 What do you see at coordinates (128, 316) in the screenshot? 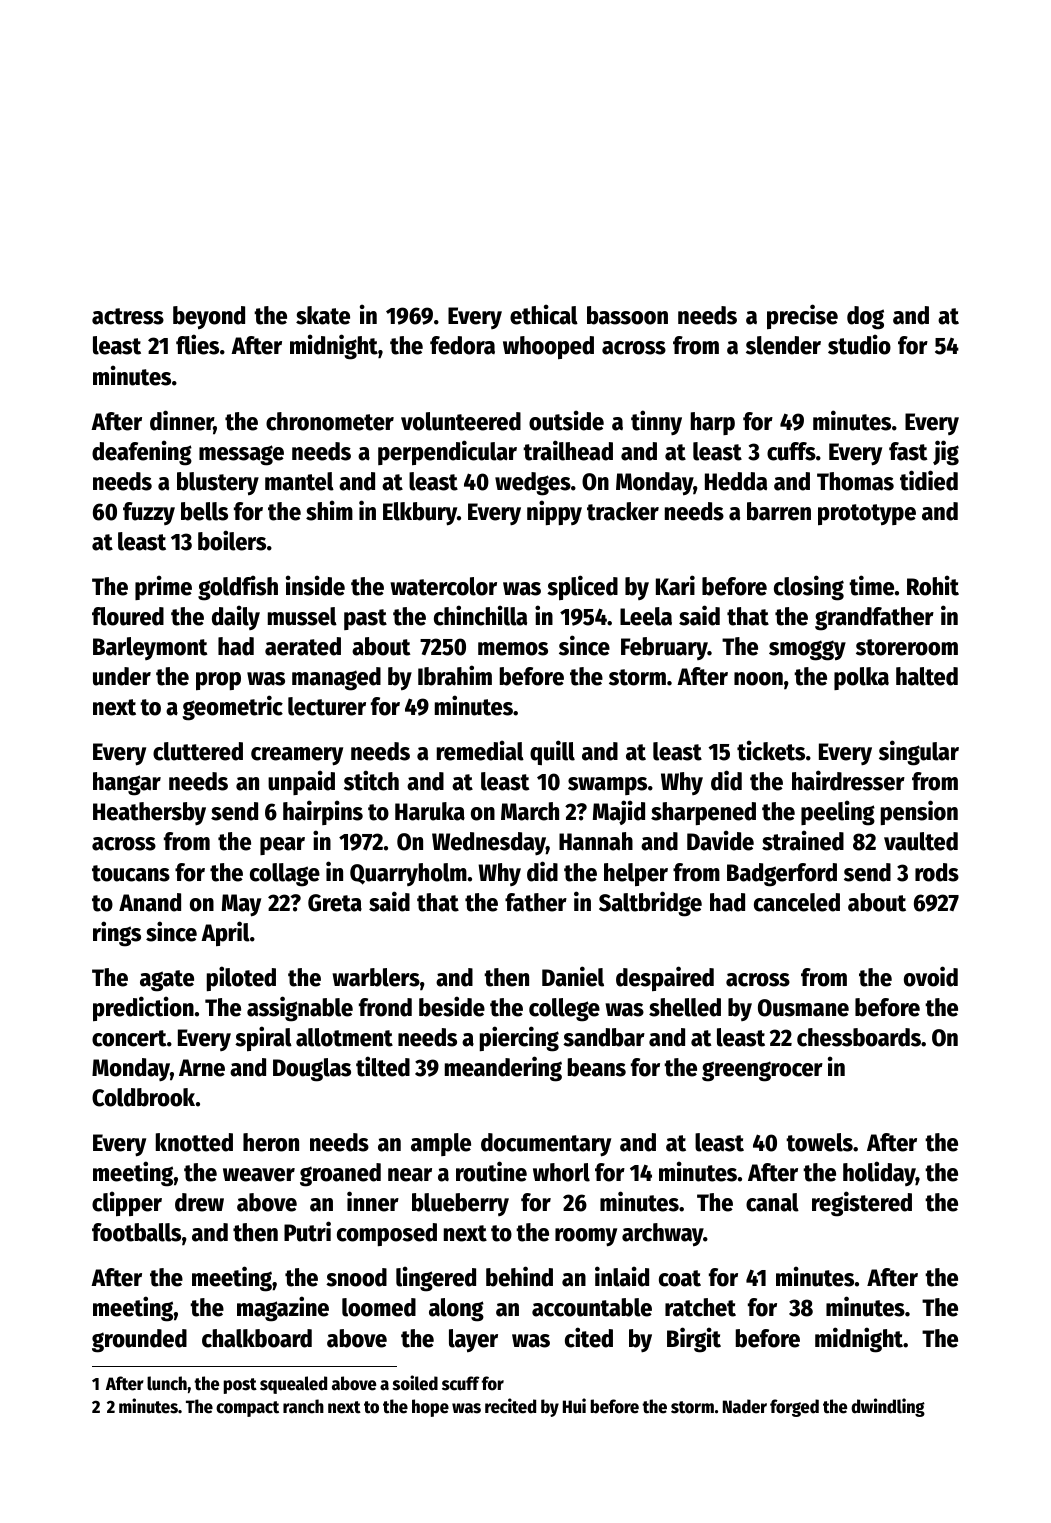
I see `actress` at bounding box center [128, 316].
